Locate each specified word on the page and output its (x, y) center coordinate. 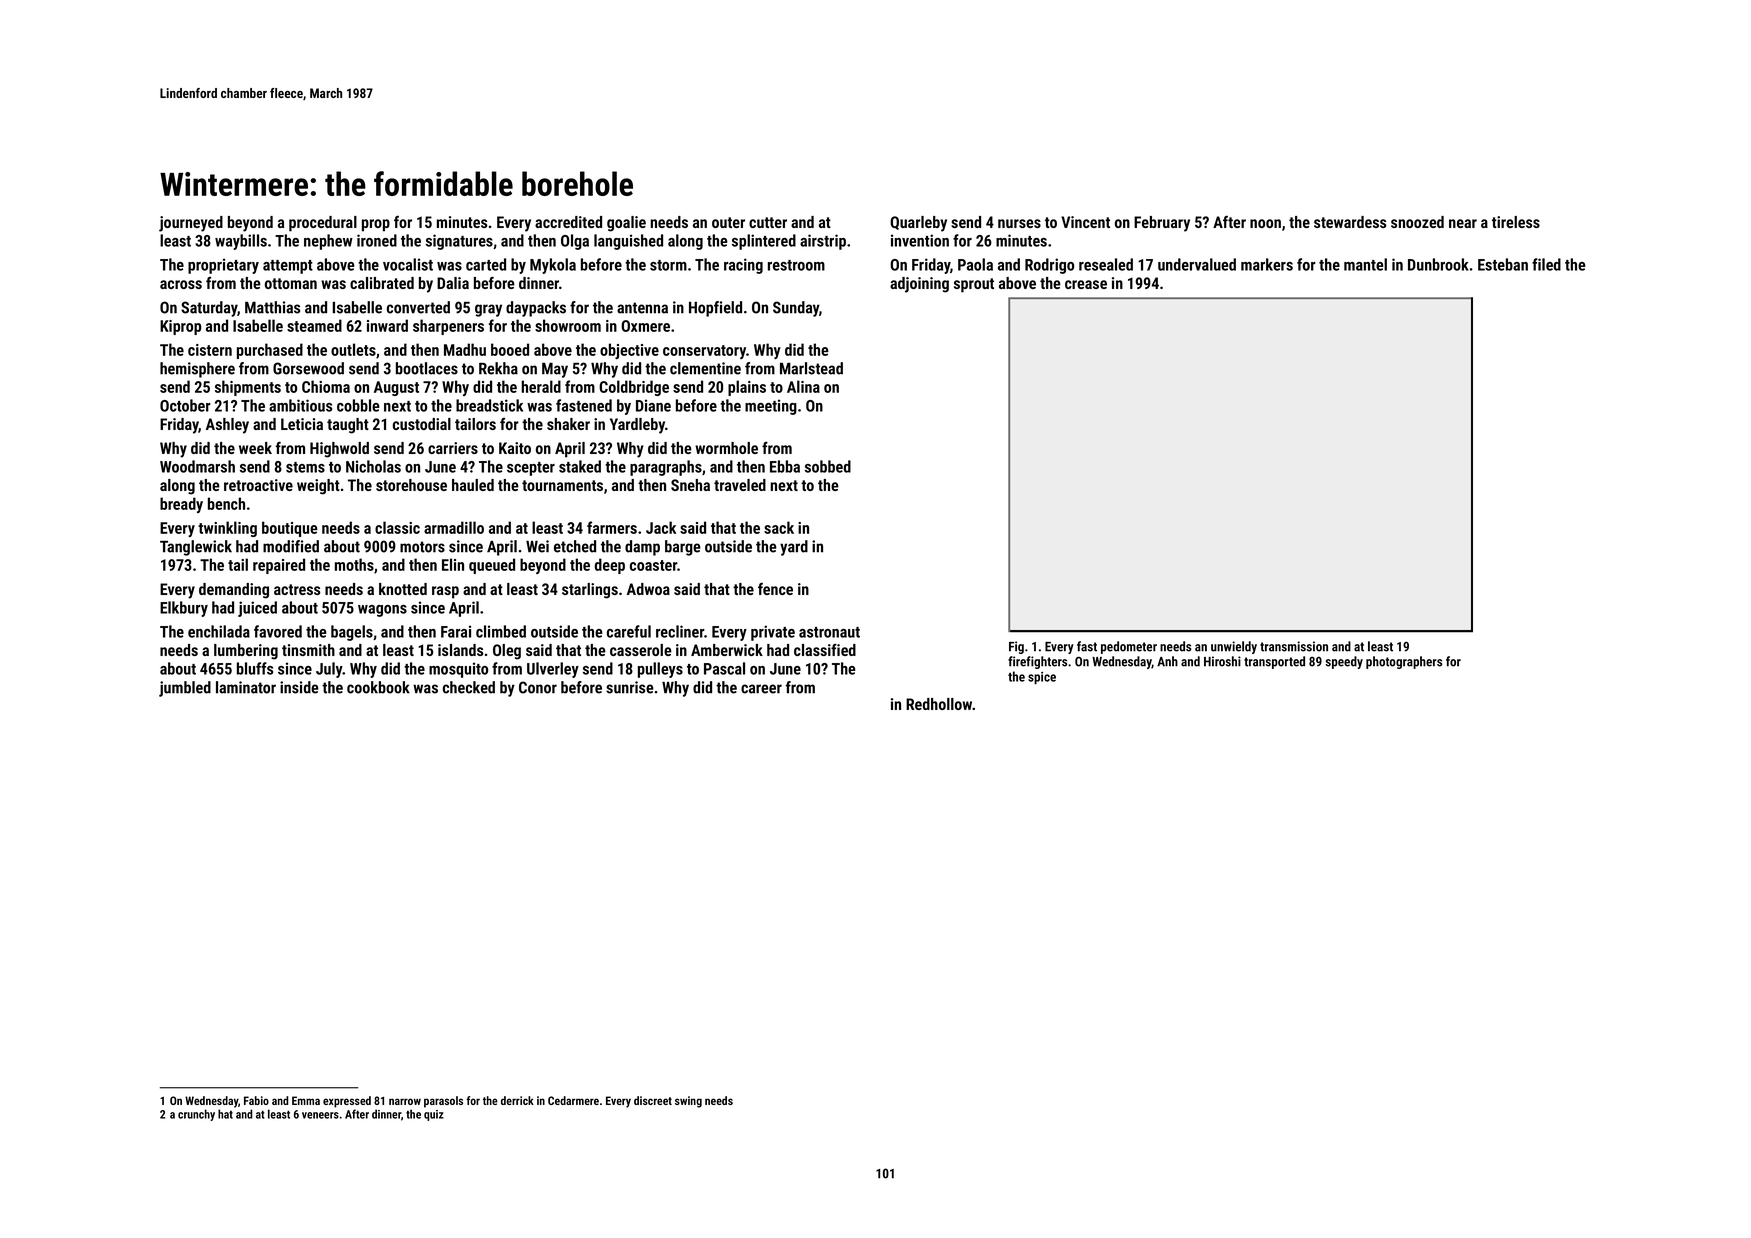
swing (688, 1102)
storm (668, 265)
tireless (1516, 222)
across (181, 284)
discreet (653, 1100)
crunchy (196, 1115)
